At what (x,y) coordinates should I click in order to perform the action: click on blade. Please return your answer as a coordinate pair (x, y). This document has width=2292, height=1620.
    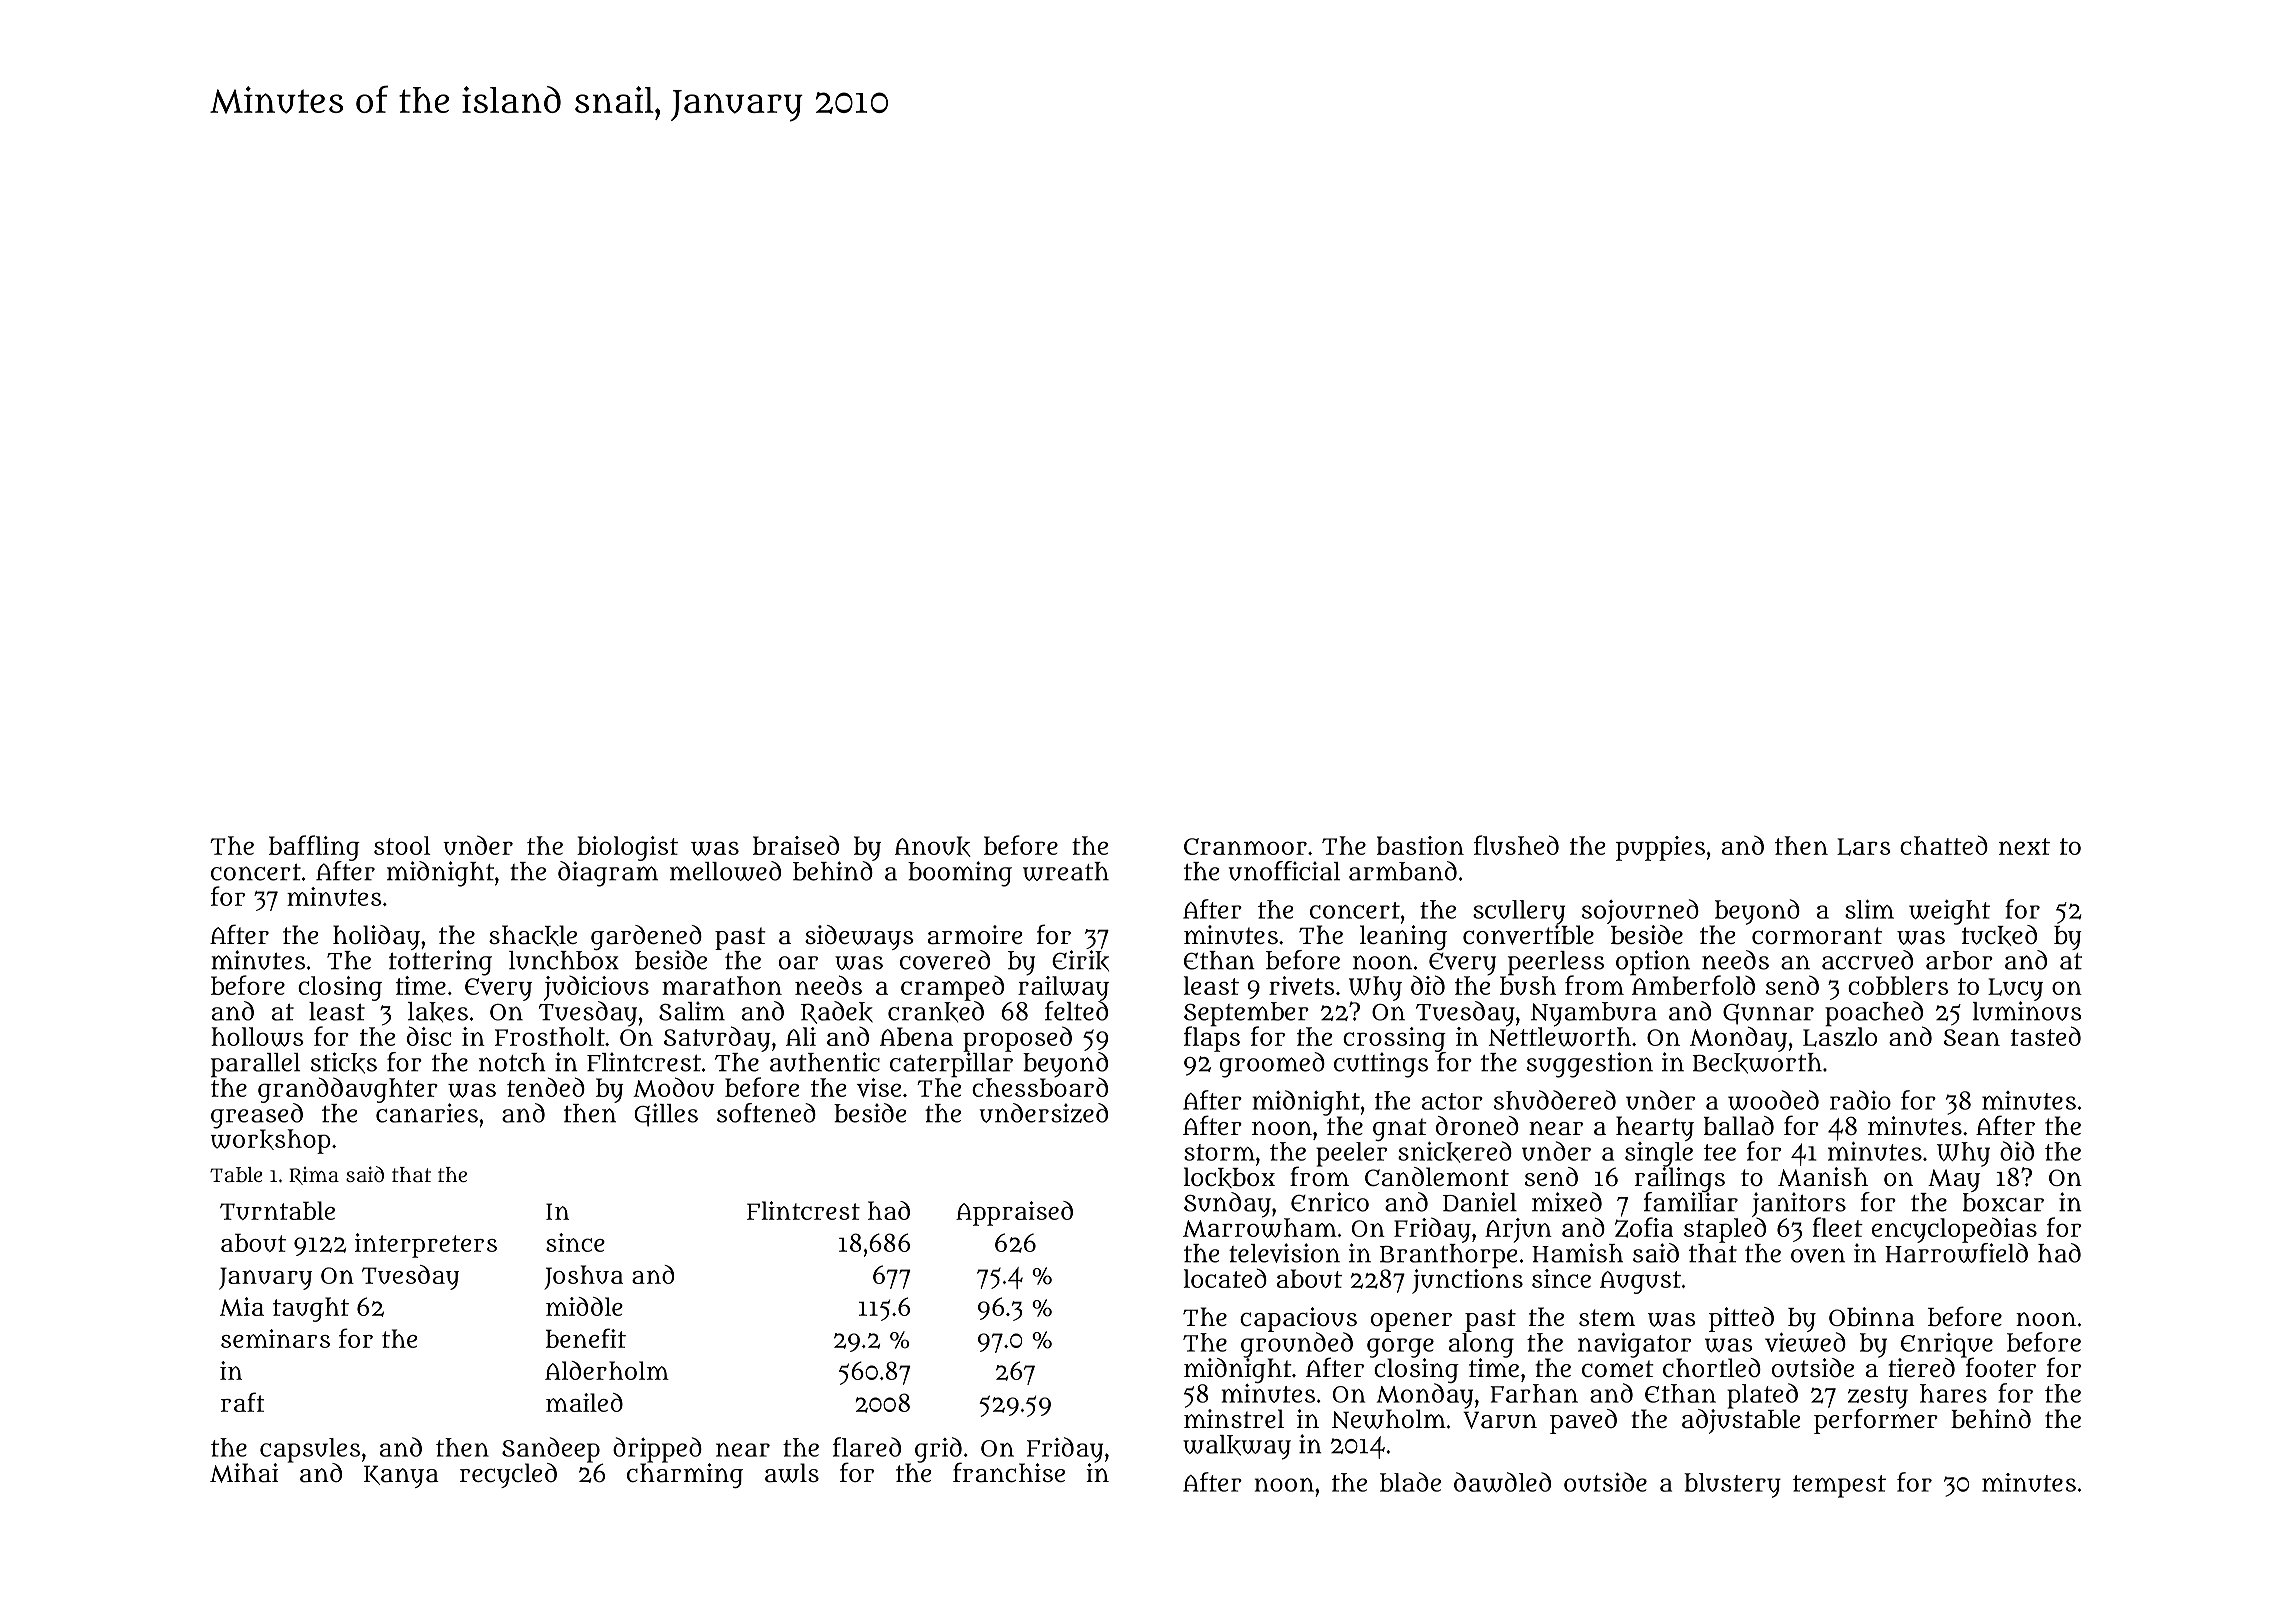
    Looking at the image, I should click on (1410, 1482).
